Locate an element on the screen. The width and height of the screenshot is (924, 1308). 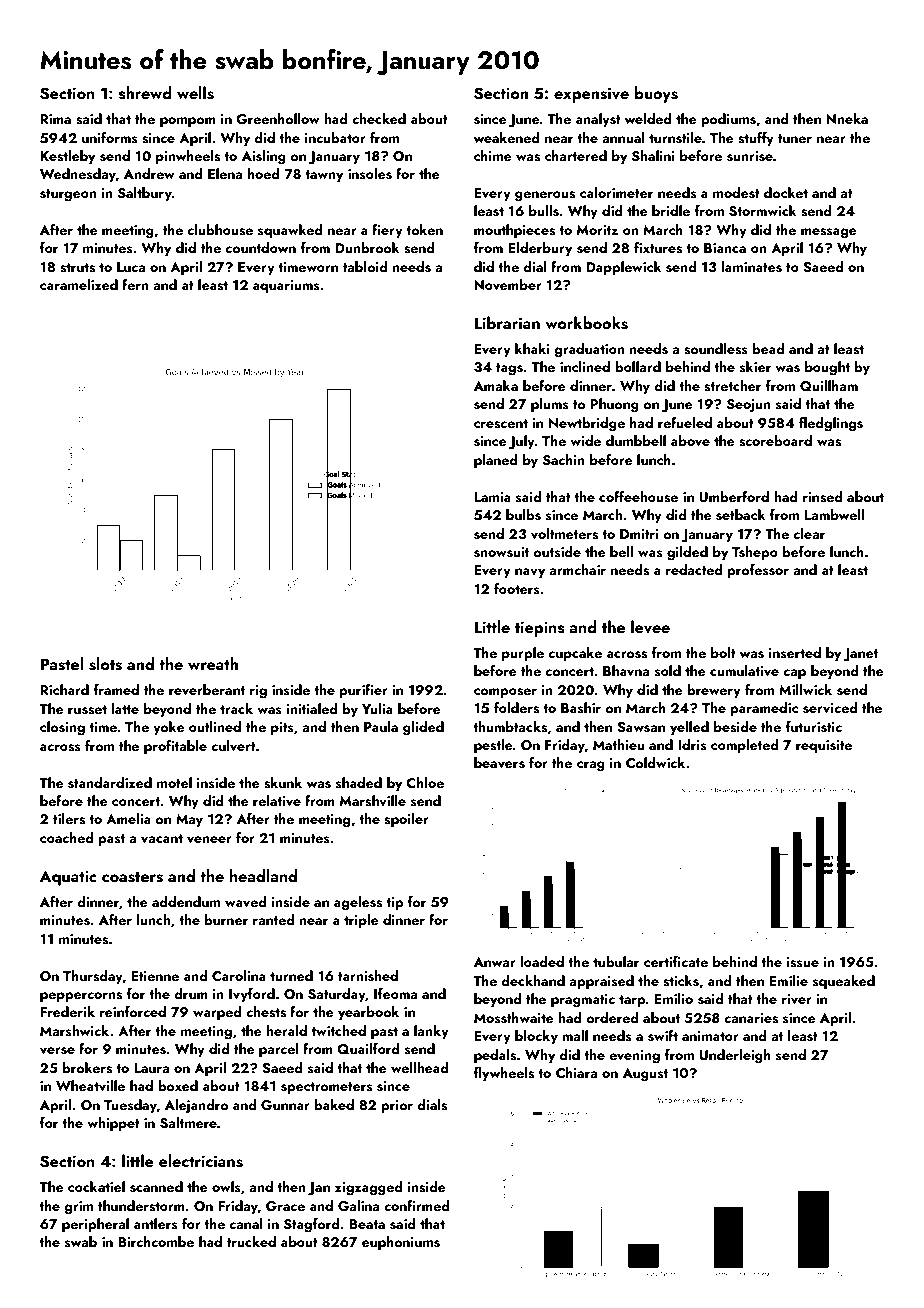
bought is located at coordinates (827, 368).
